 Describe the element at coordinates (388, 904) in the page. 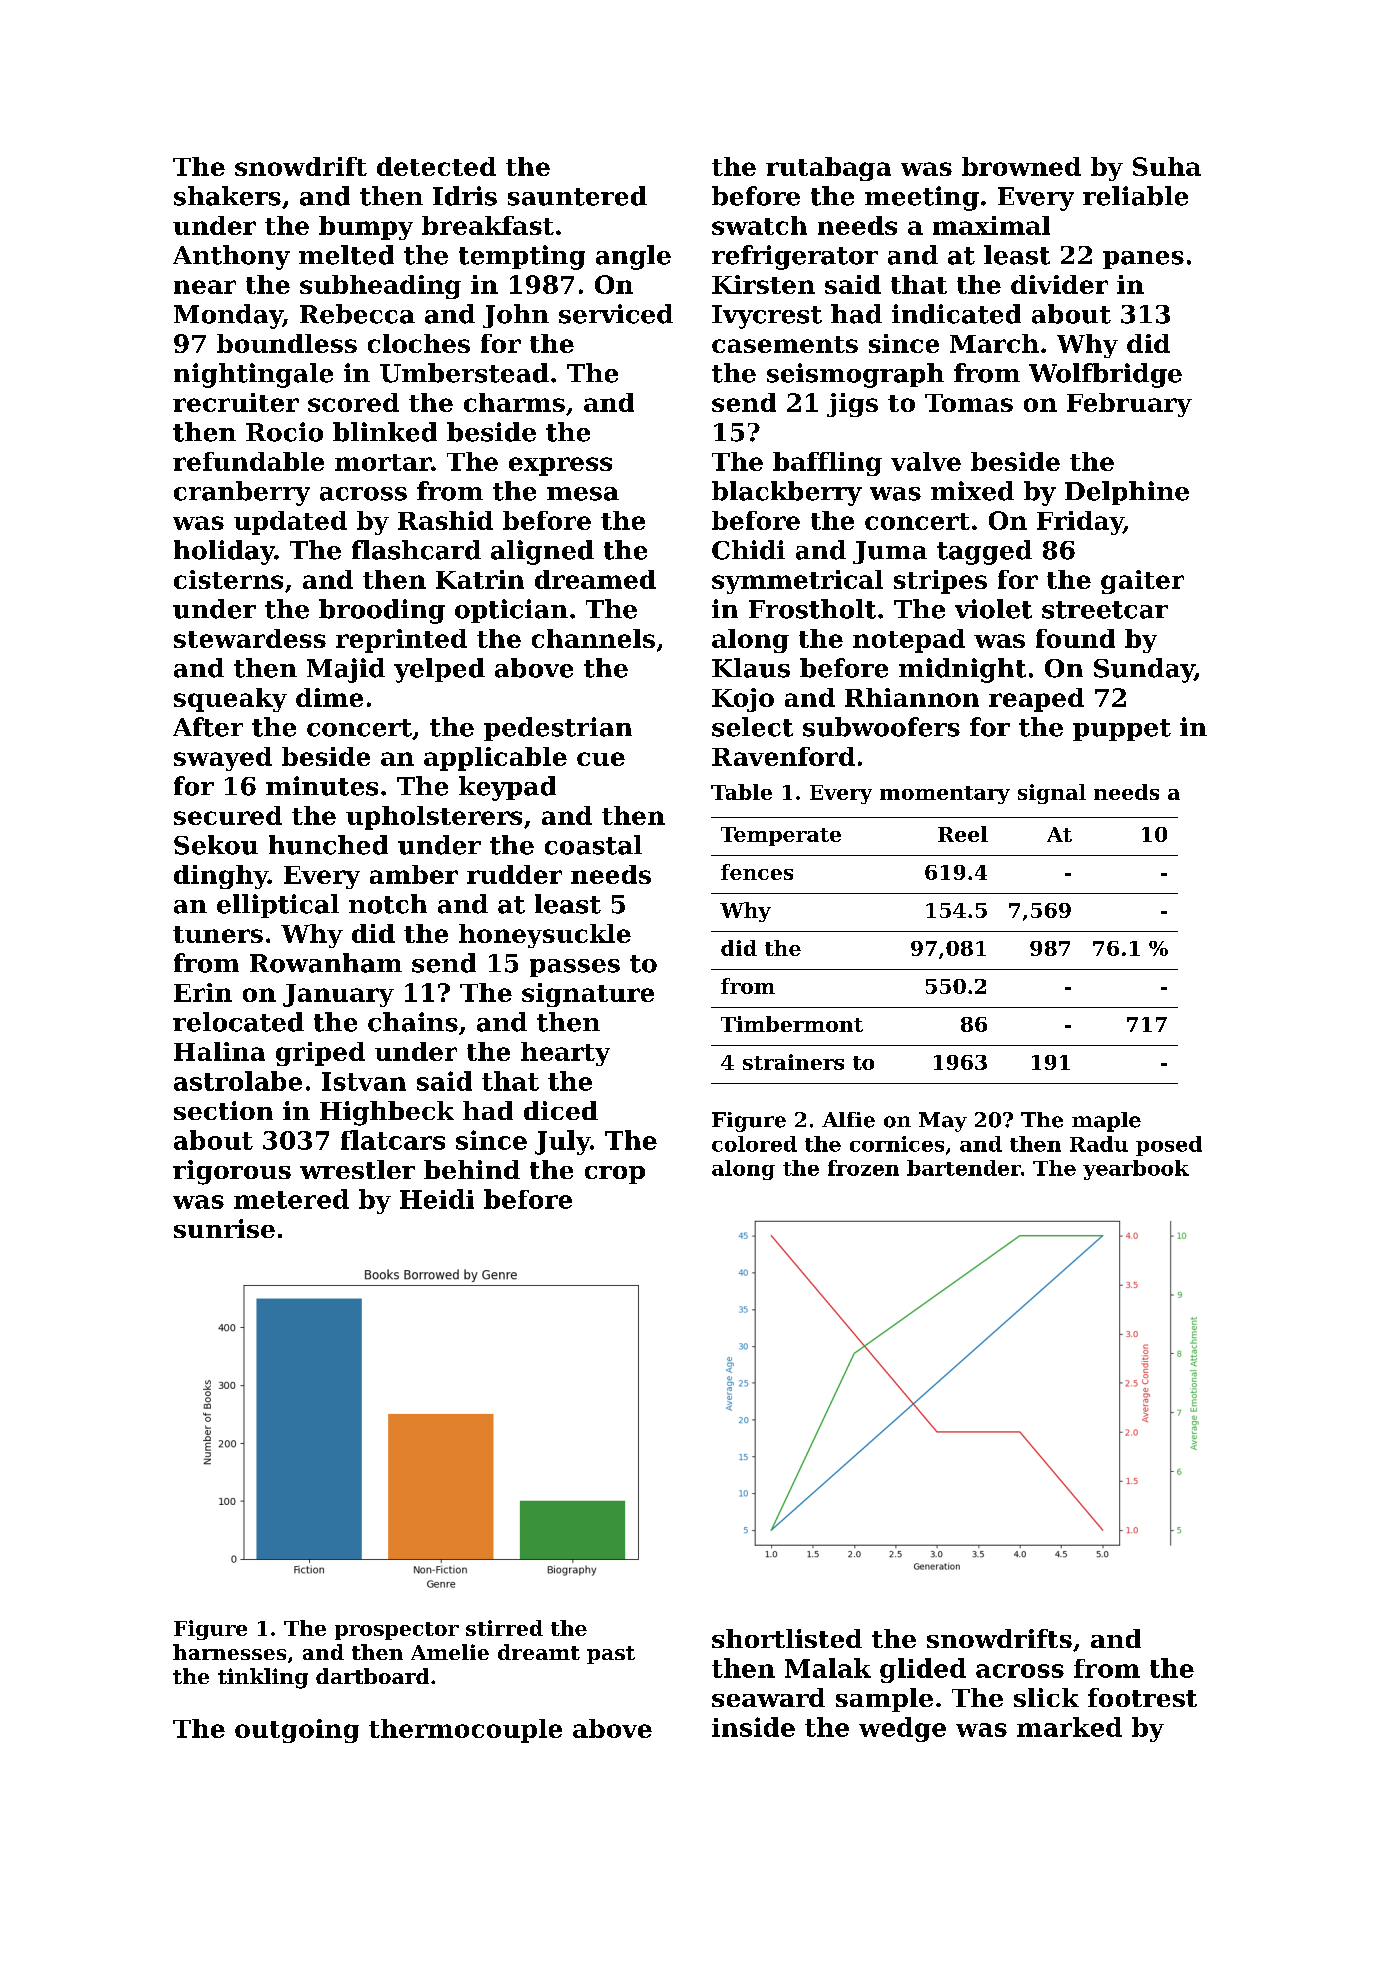

I see `notch` at that location.
